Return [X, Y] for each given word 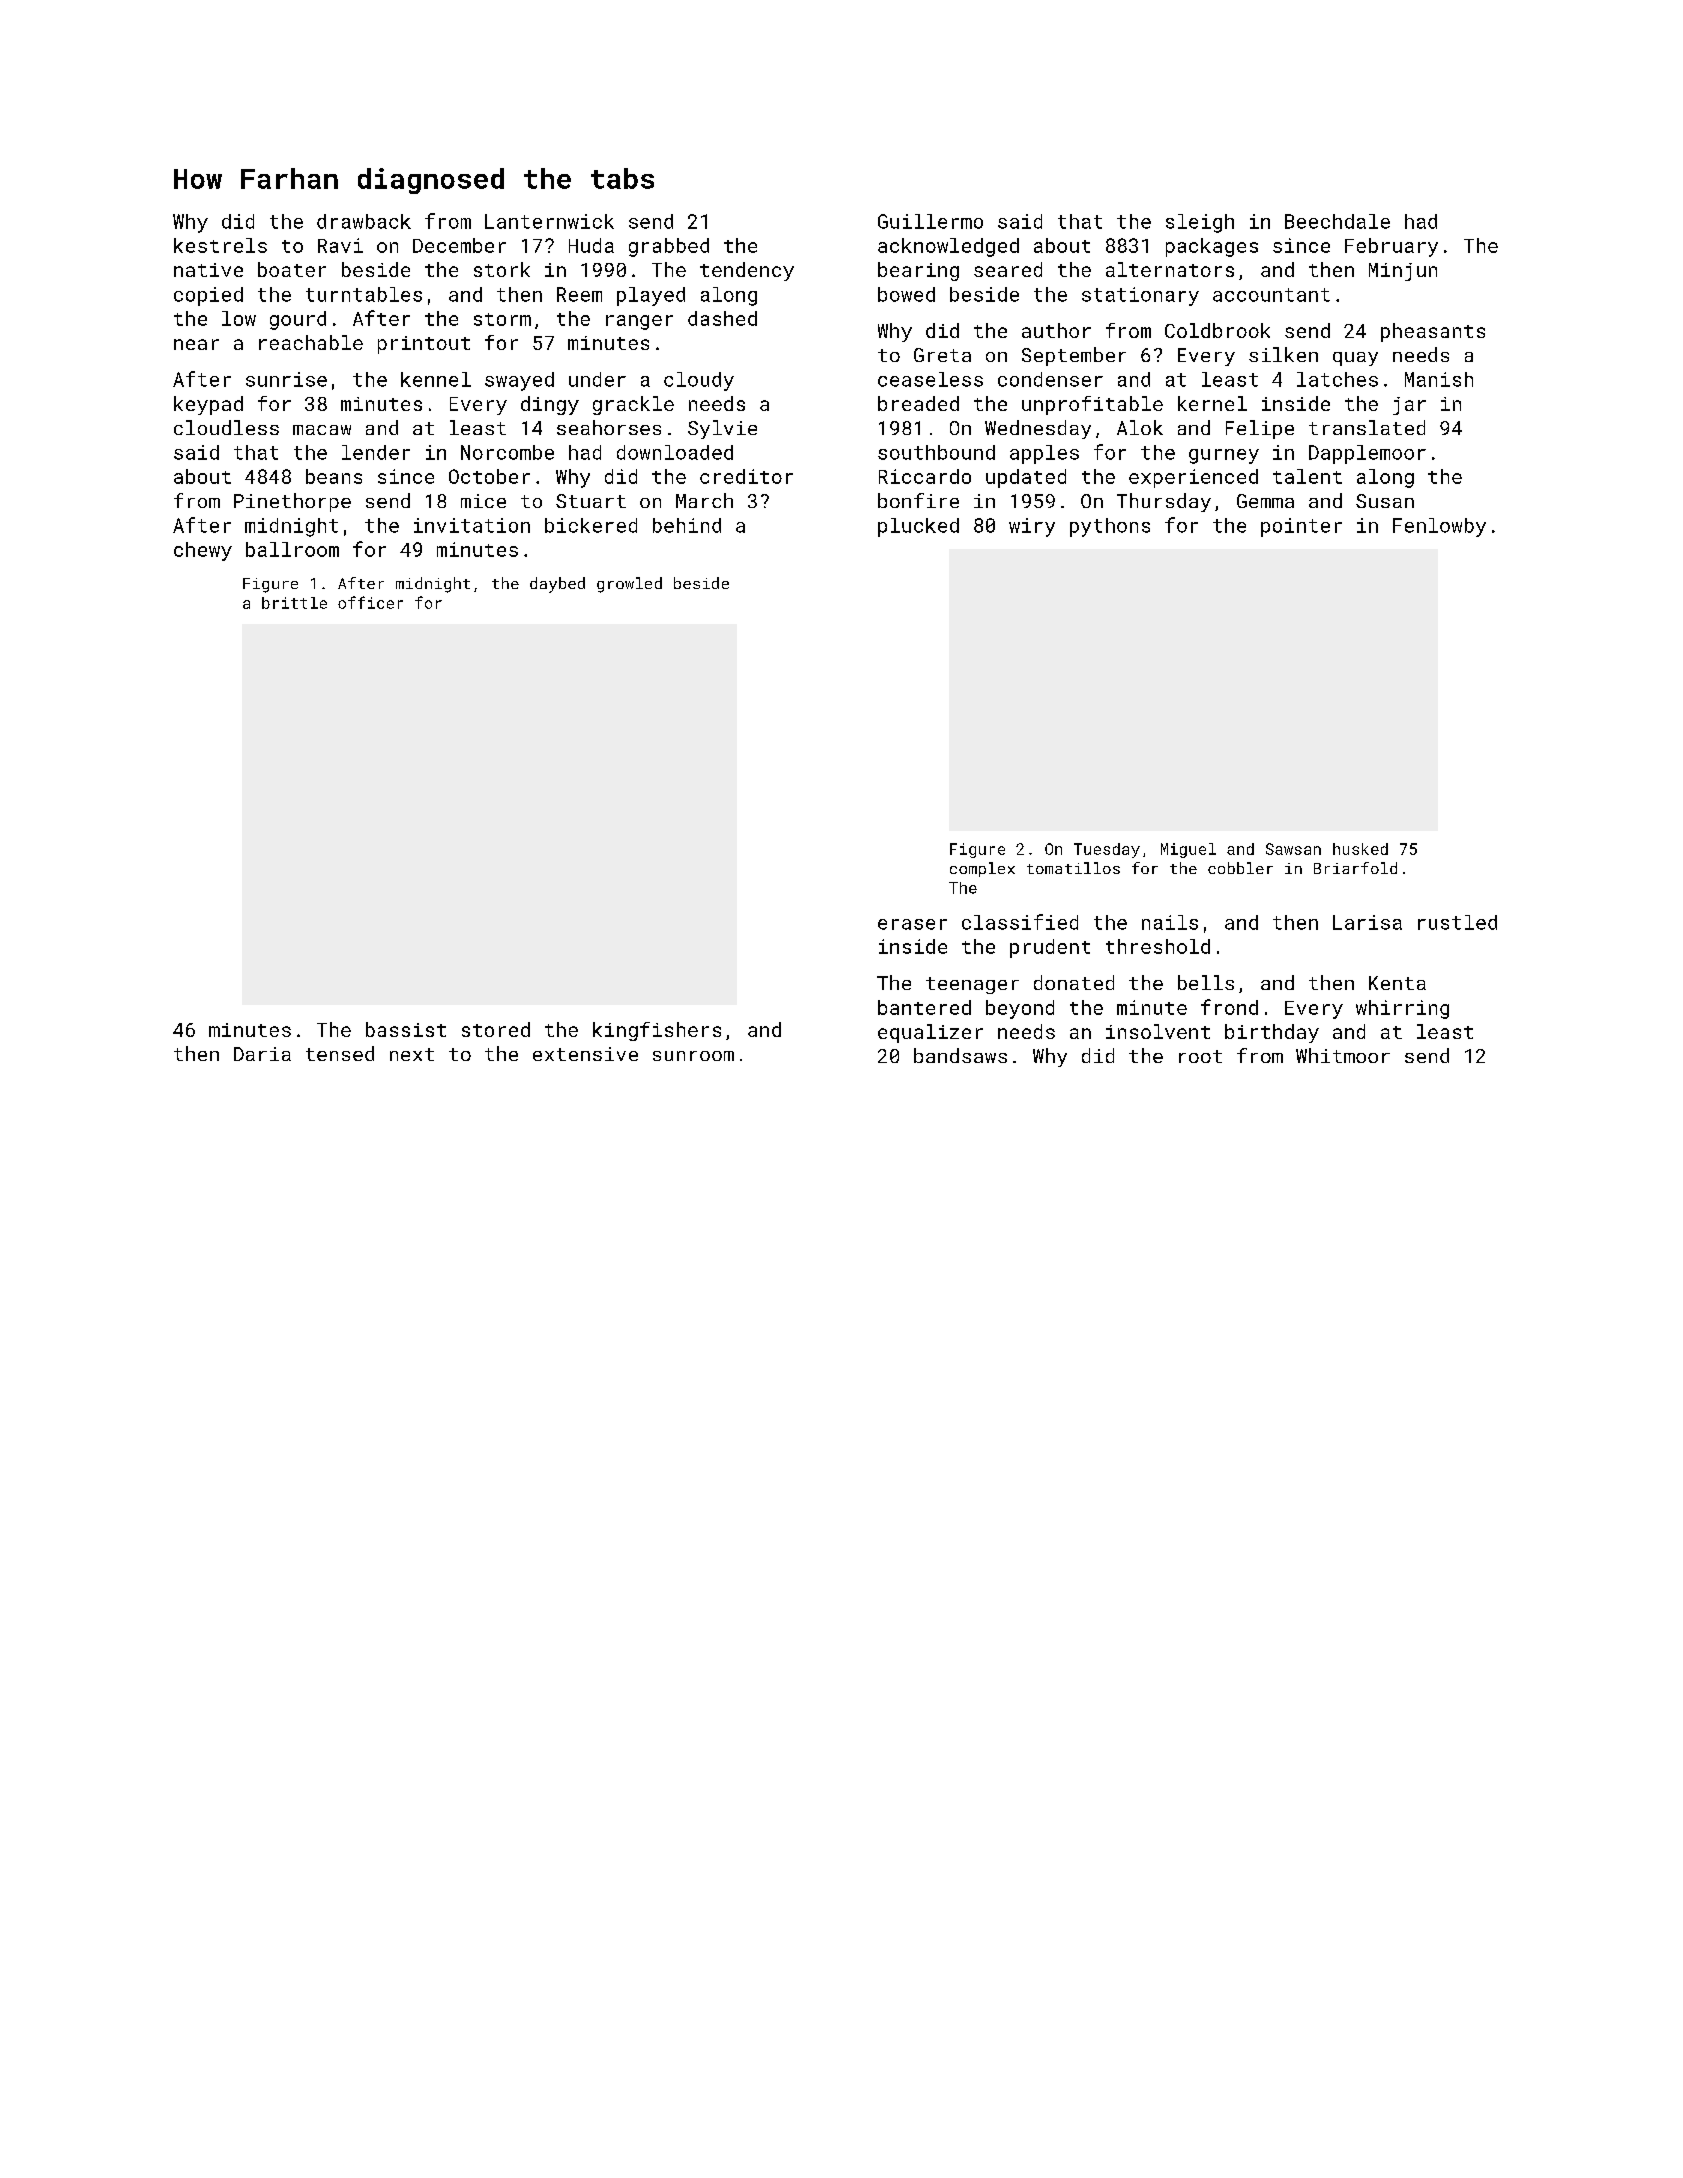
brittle [294, 603]
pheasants [1433, 332]
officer [370, 602]
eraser [912, 924]
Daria [262, 1054]
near [196, 344]
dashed [722, 318]
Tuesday [1107, 850]
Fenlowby [1439, 527]
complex [982, 869]
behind [687, 525]
